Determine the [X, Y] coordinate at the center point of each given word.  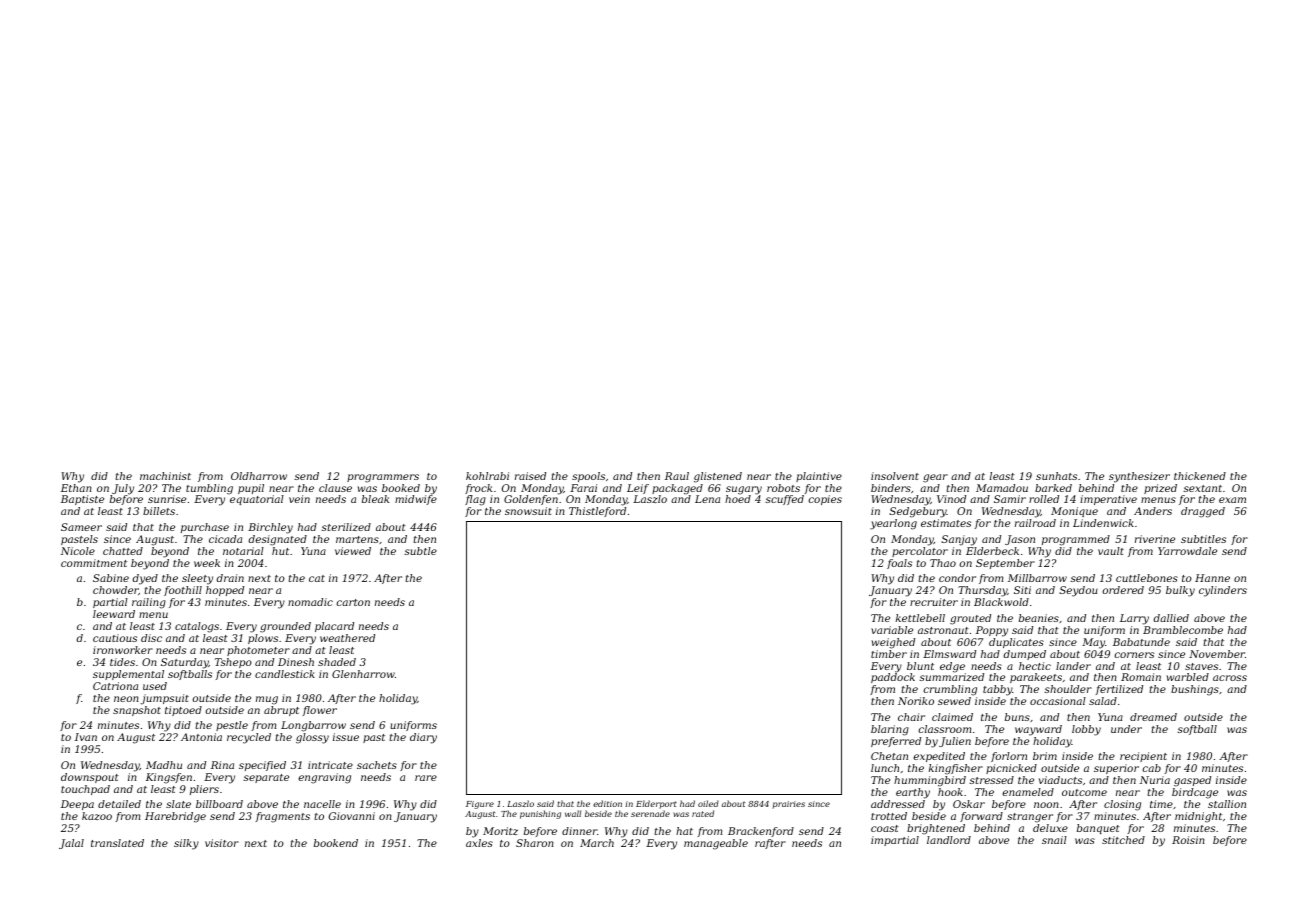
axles [479, 843]
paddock [893, 678]
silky [186, 844]
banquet [1098, 829]
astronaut [943, 630]
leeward [114, 614]
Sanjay [959, 540]
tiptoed [183, 711]
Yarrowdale [1187, 551]
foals [899, 564]
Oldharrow [259, 476]
